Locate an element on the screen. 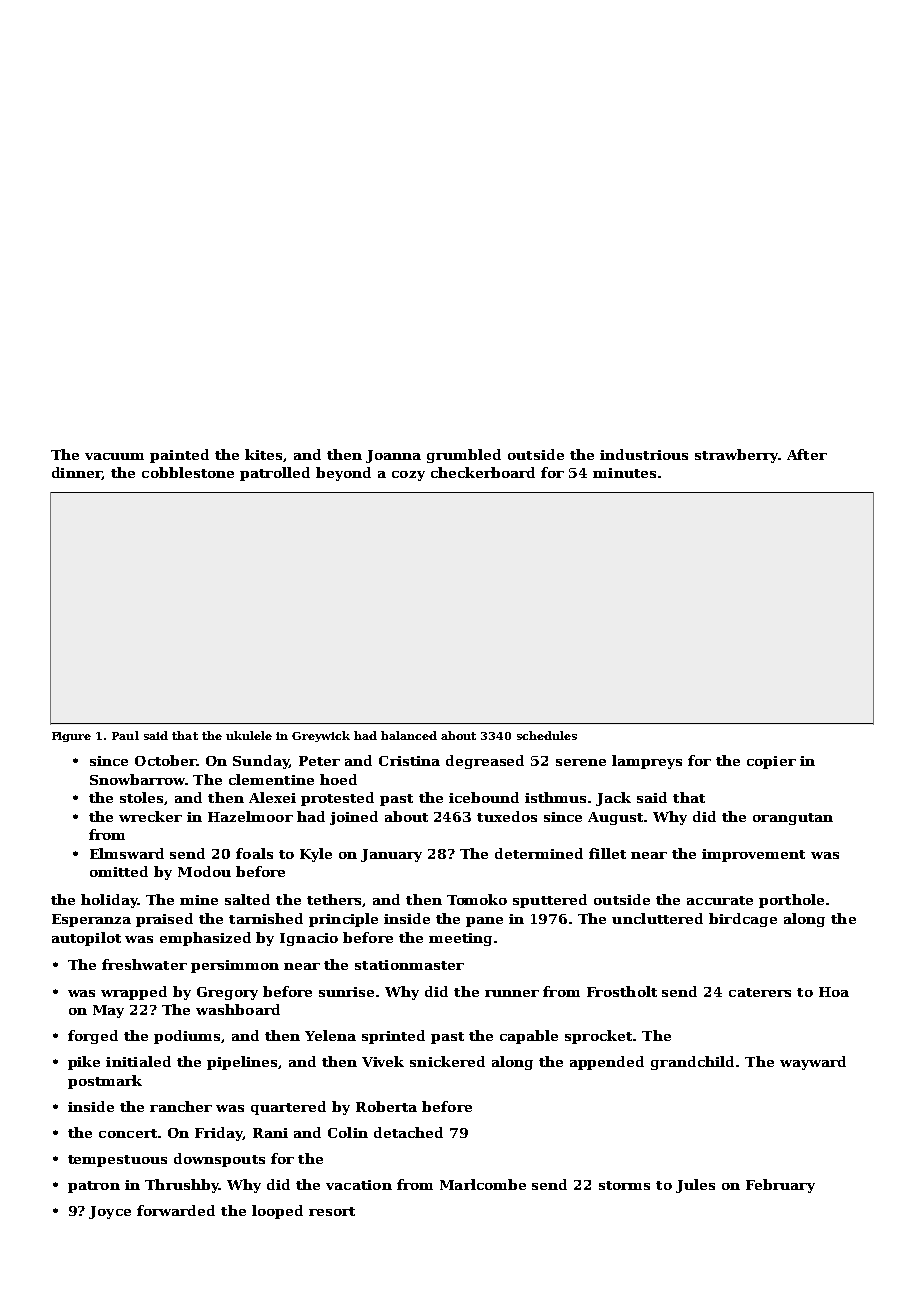 This screenshot has width=924, height=1308. grandchild is located at coordinates (692, 1063).
